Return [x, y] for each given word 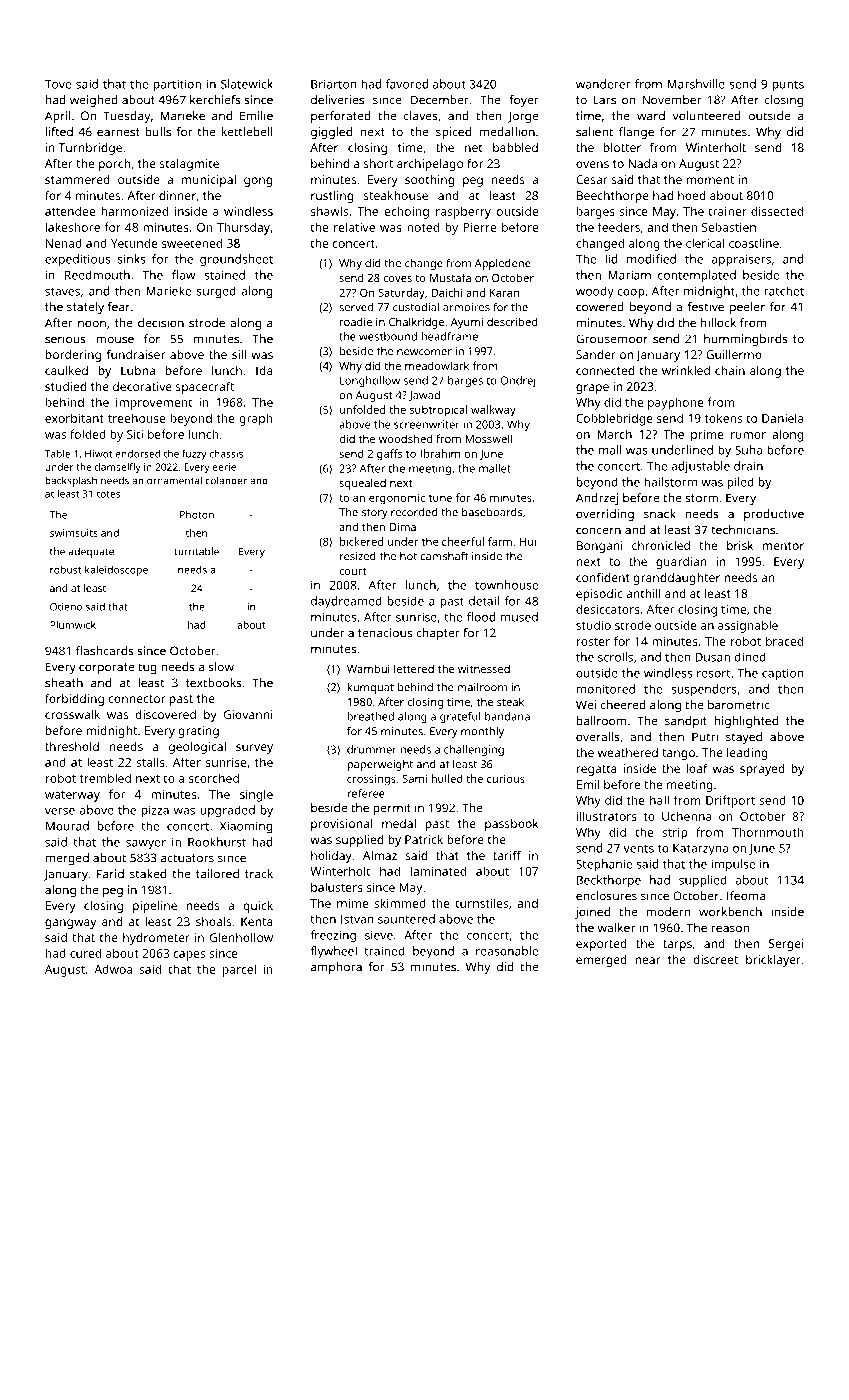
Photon [197, 514]
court [352, 571]
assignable [748, 626]
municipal [209, 181]
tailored [217, 874]
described [512, 321]
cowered [600, 307]
